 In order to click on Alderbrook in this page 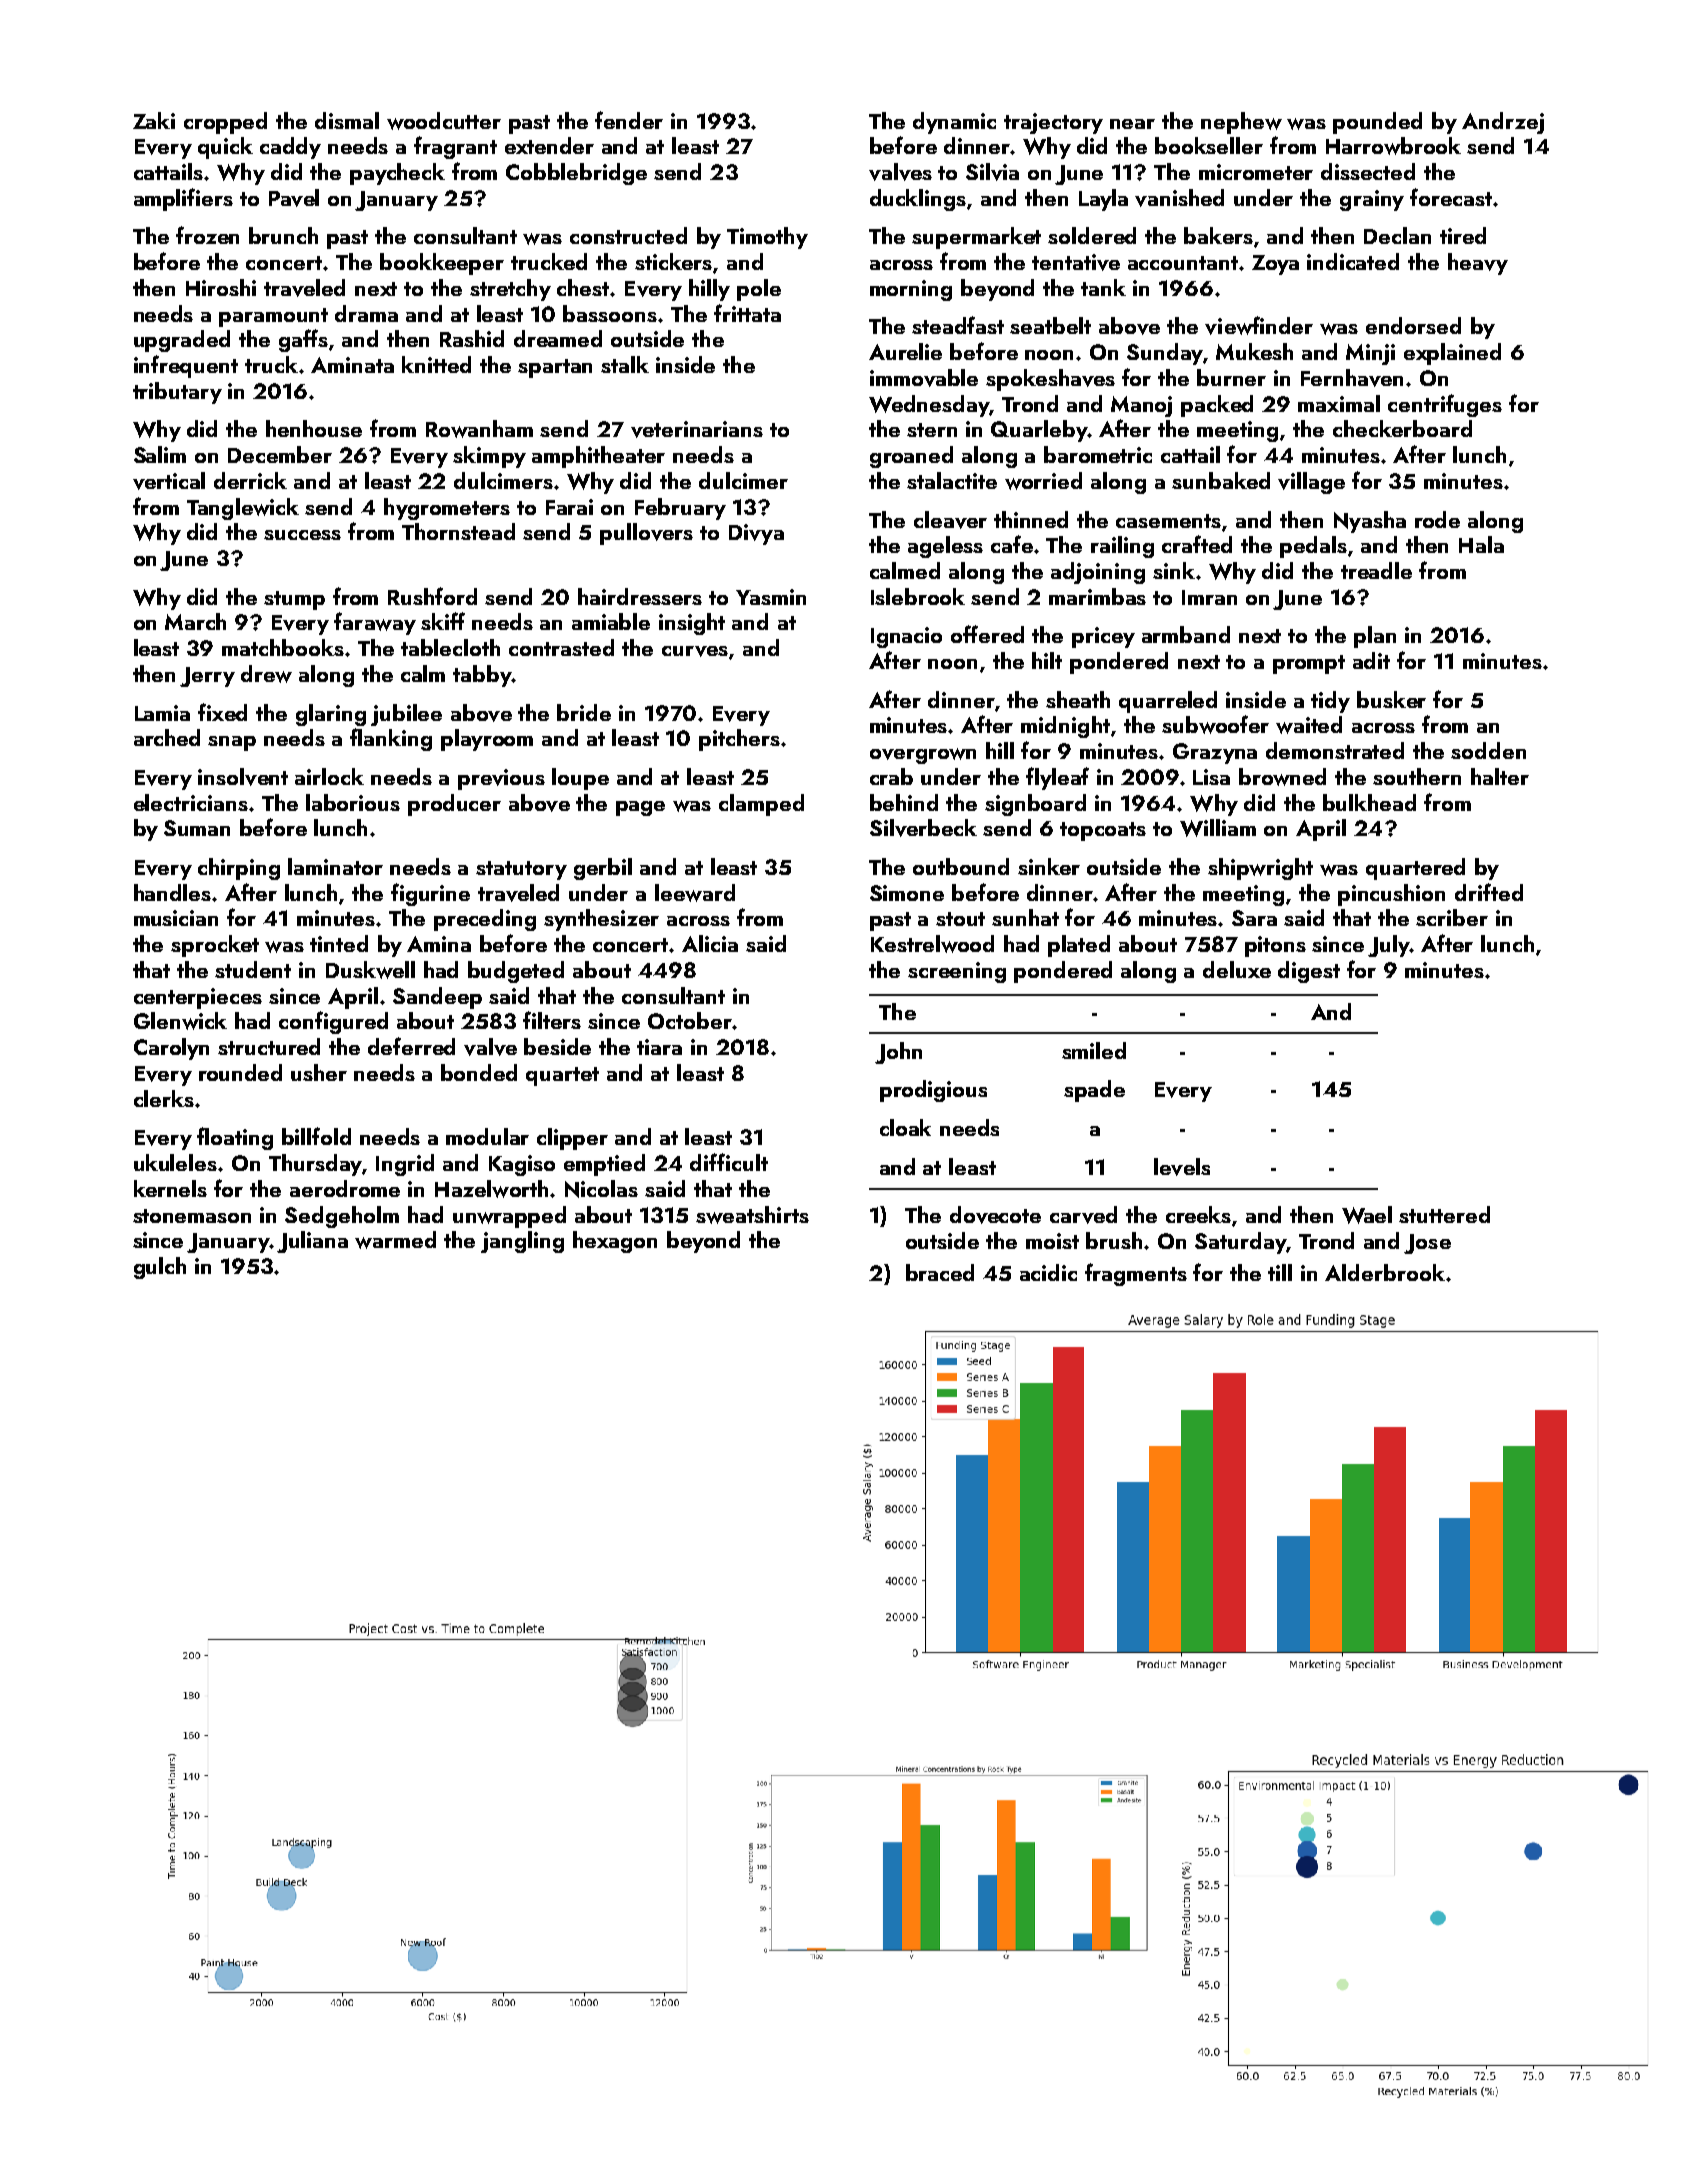, I will do `click(1385, 1272)`.
